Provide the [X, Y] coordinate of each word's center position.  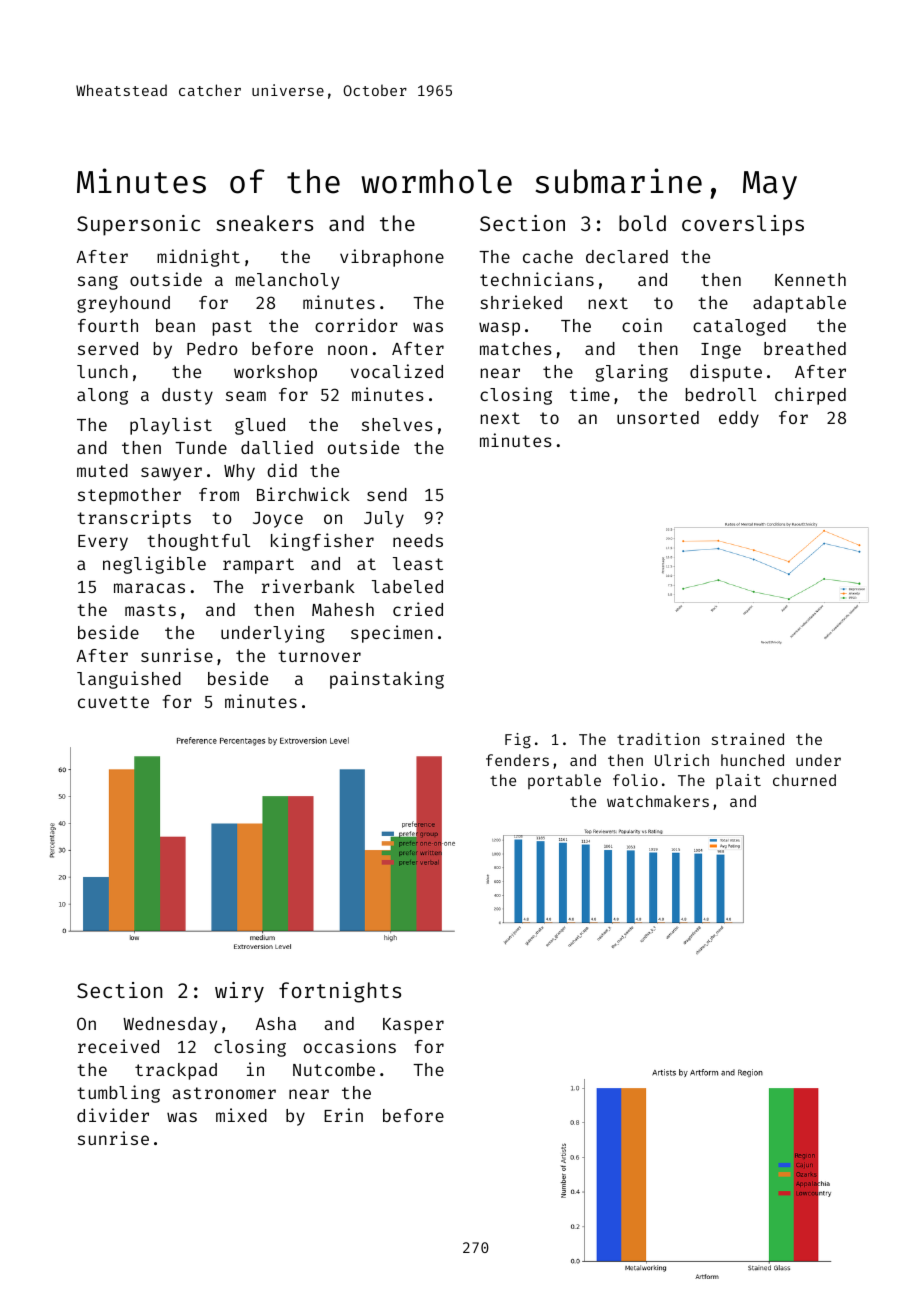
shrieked [521, 302]
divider [113, 1115]
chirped [810, 396]
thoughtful [198, 542]
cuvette [113, 702]
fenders [517, 760]
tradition [658, 739]
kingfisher [322, 542]
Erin [343, 1115]
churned [804, 780]
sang [98, 283]
